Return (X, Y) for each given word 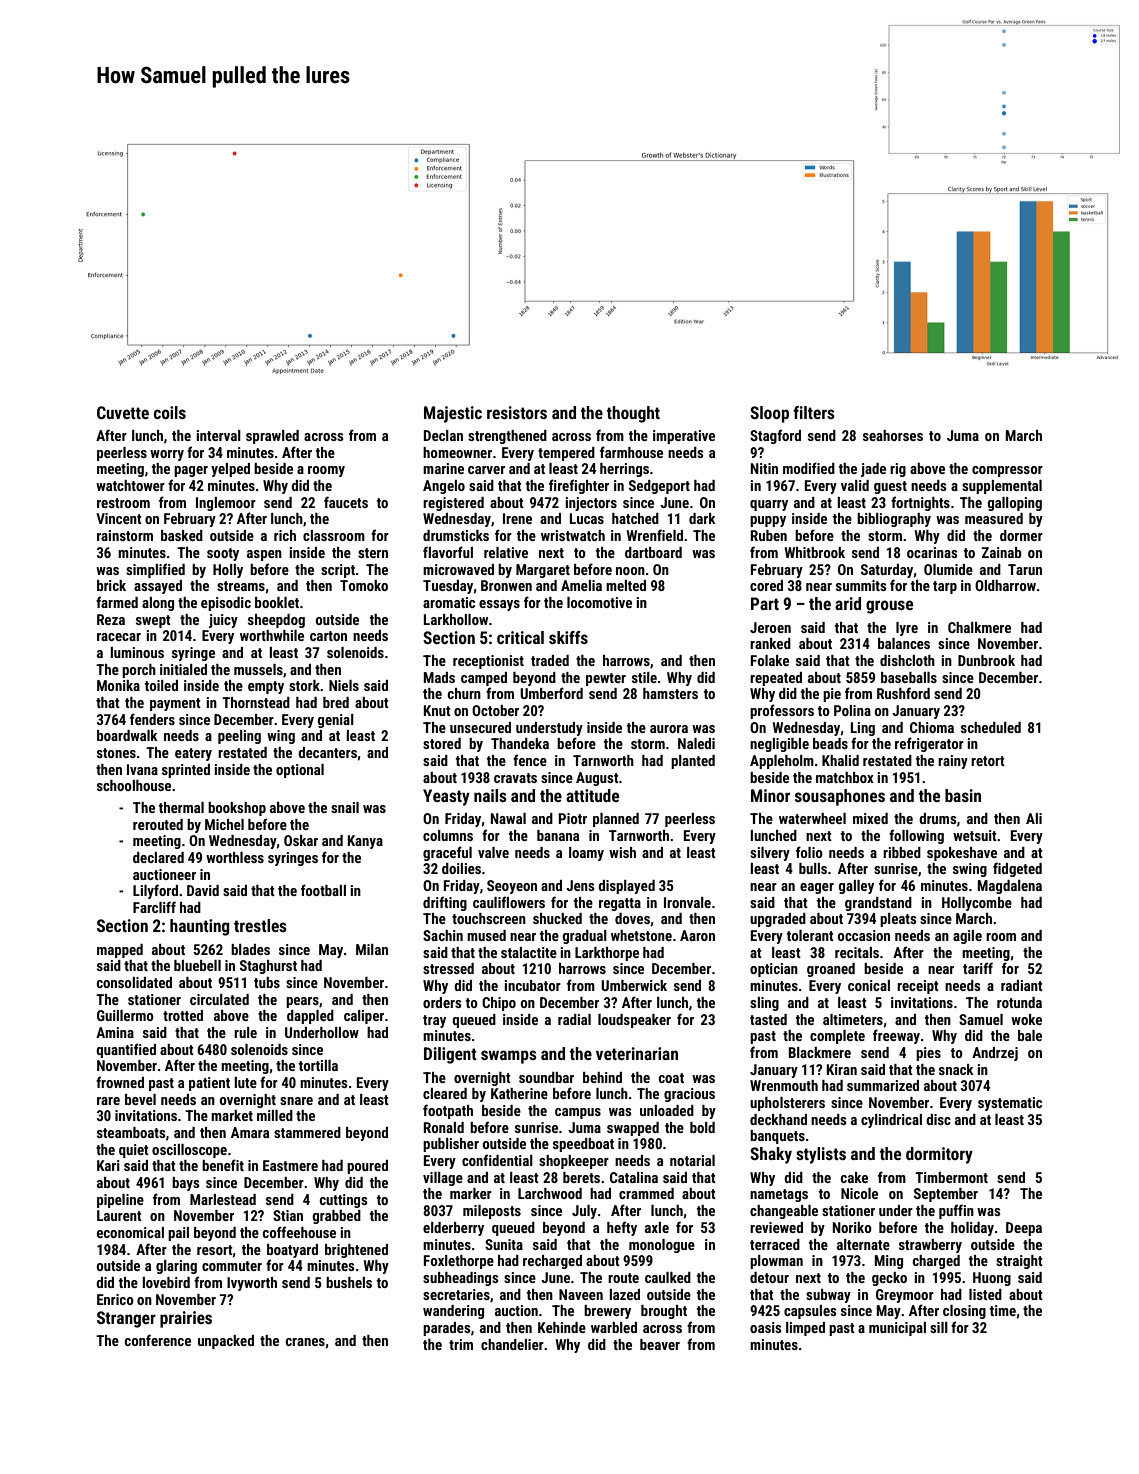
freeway (896, 1036)
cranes (305, 1342)
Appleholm (782, 762)
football (323, 890)
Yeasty (446, 797)
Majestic (453, 414)
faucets (346, 502)
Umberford (551, 693)
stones (116, 753)
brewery (607, 1312)
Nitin (764, 468)
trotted (183, 1015)
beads (830, 743)
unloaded (667, 1110)
